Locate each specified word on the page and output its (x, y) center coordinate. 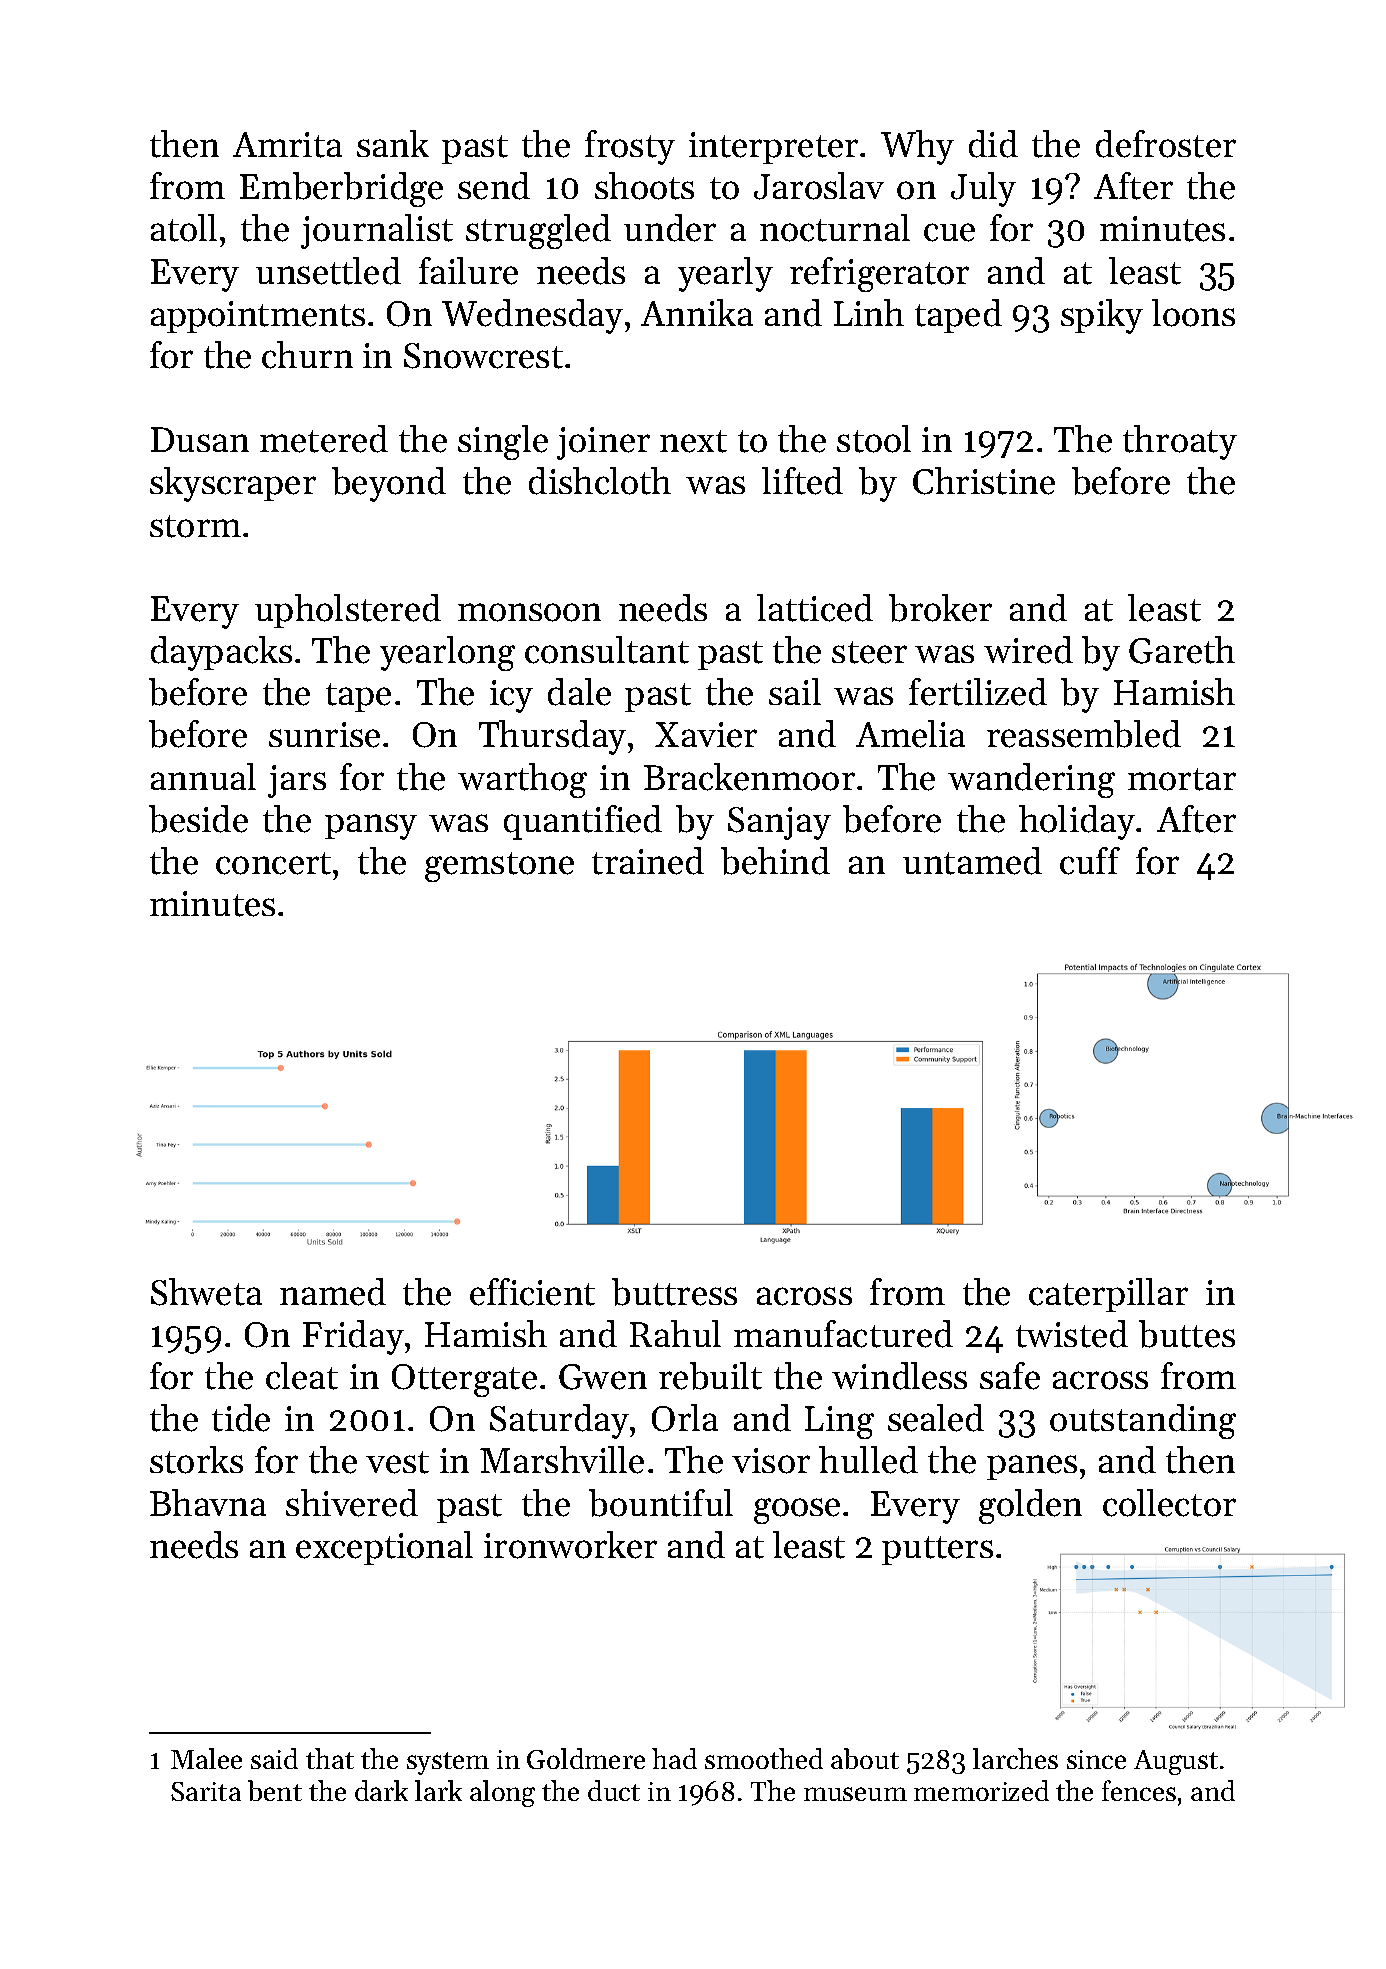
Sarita (206, 1791)
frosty (630, 147)
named (333, 1292)
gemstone (499, 867)
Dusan (200, 439)
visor (771, 1461)
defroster (1166, 144)
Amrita (287, 145)
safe (1010, 1376)
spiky (1102, 316)
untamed (972, 861)
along (502, 1793)
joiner (603, 443)
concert (273, 863)
